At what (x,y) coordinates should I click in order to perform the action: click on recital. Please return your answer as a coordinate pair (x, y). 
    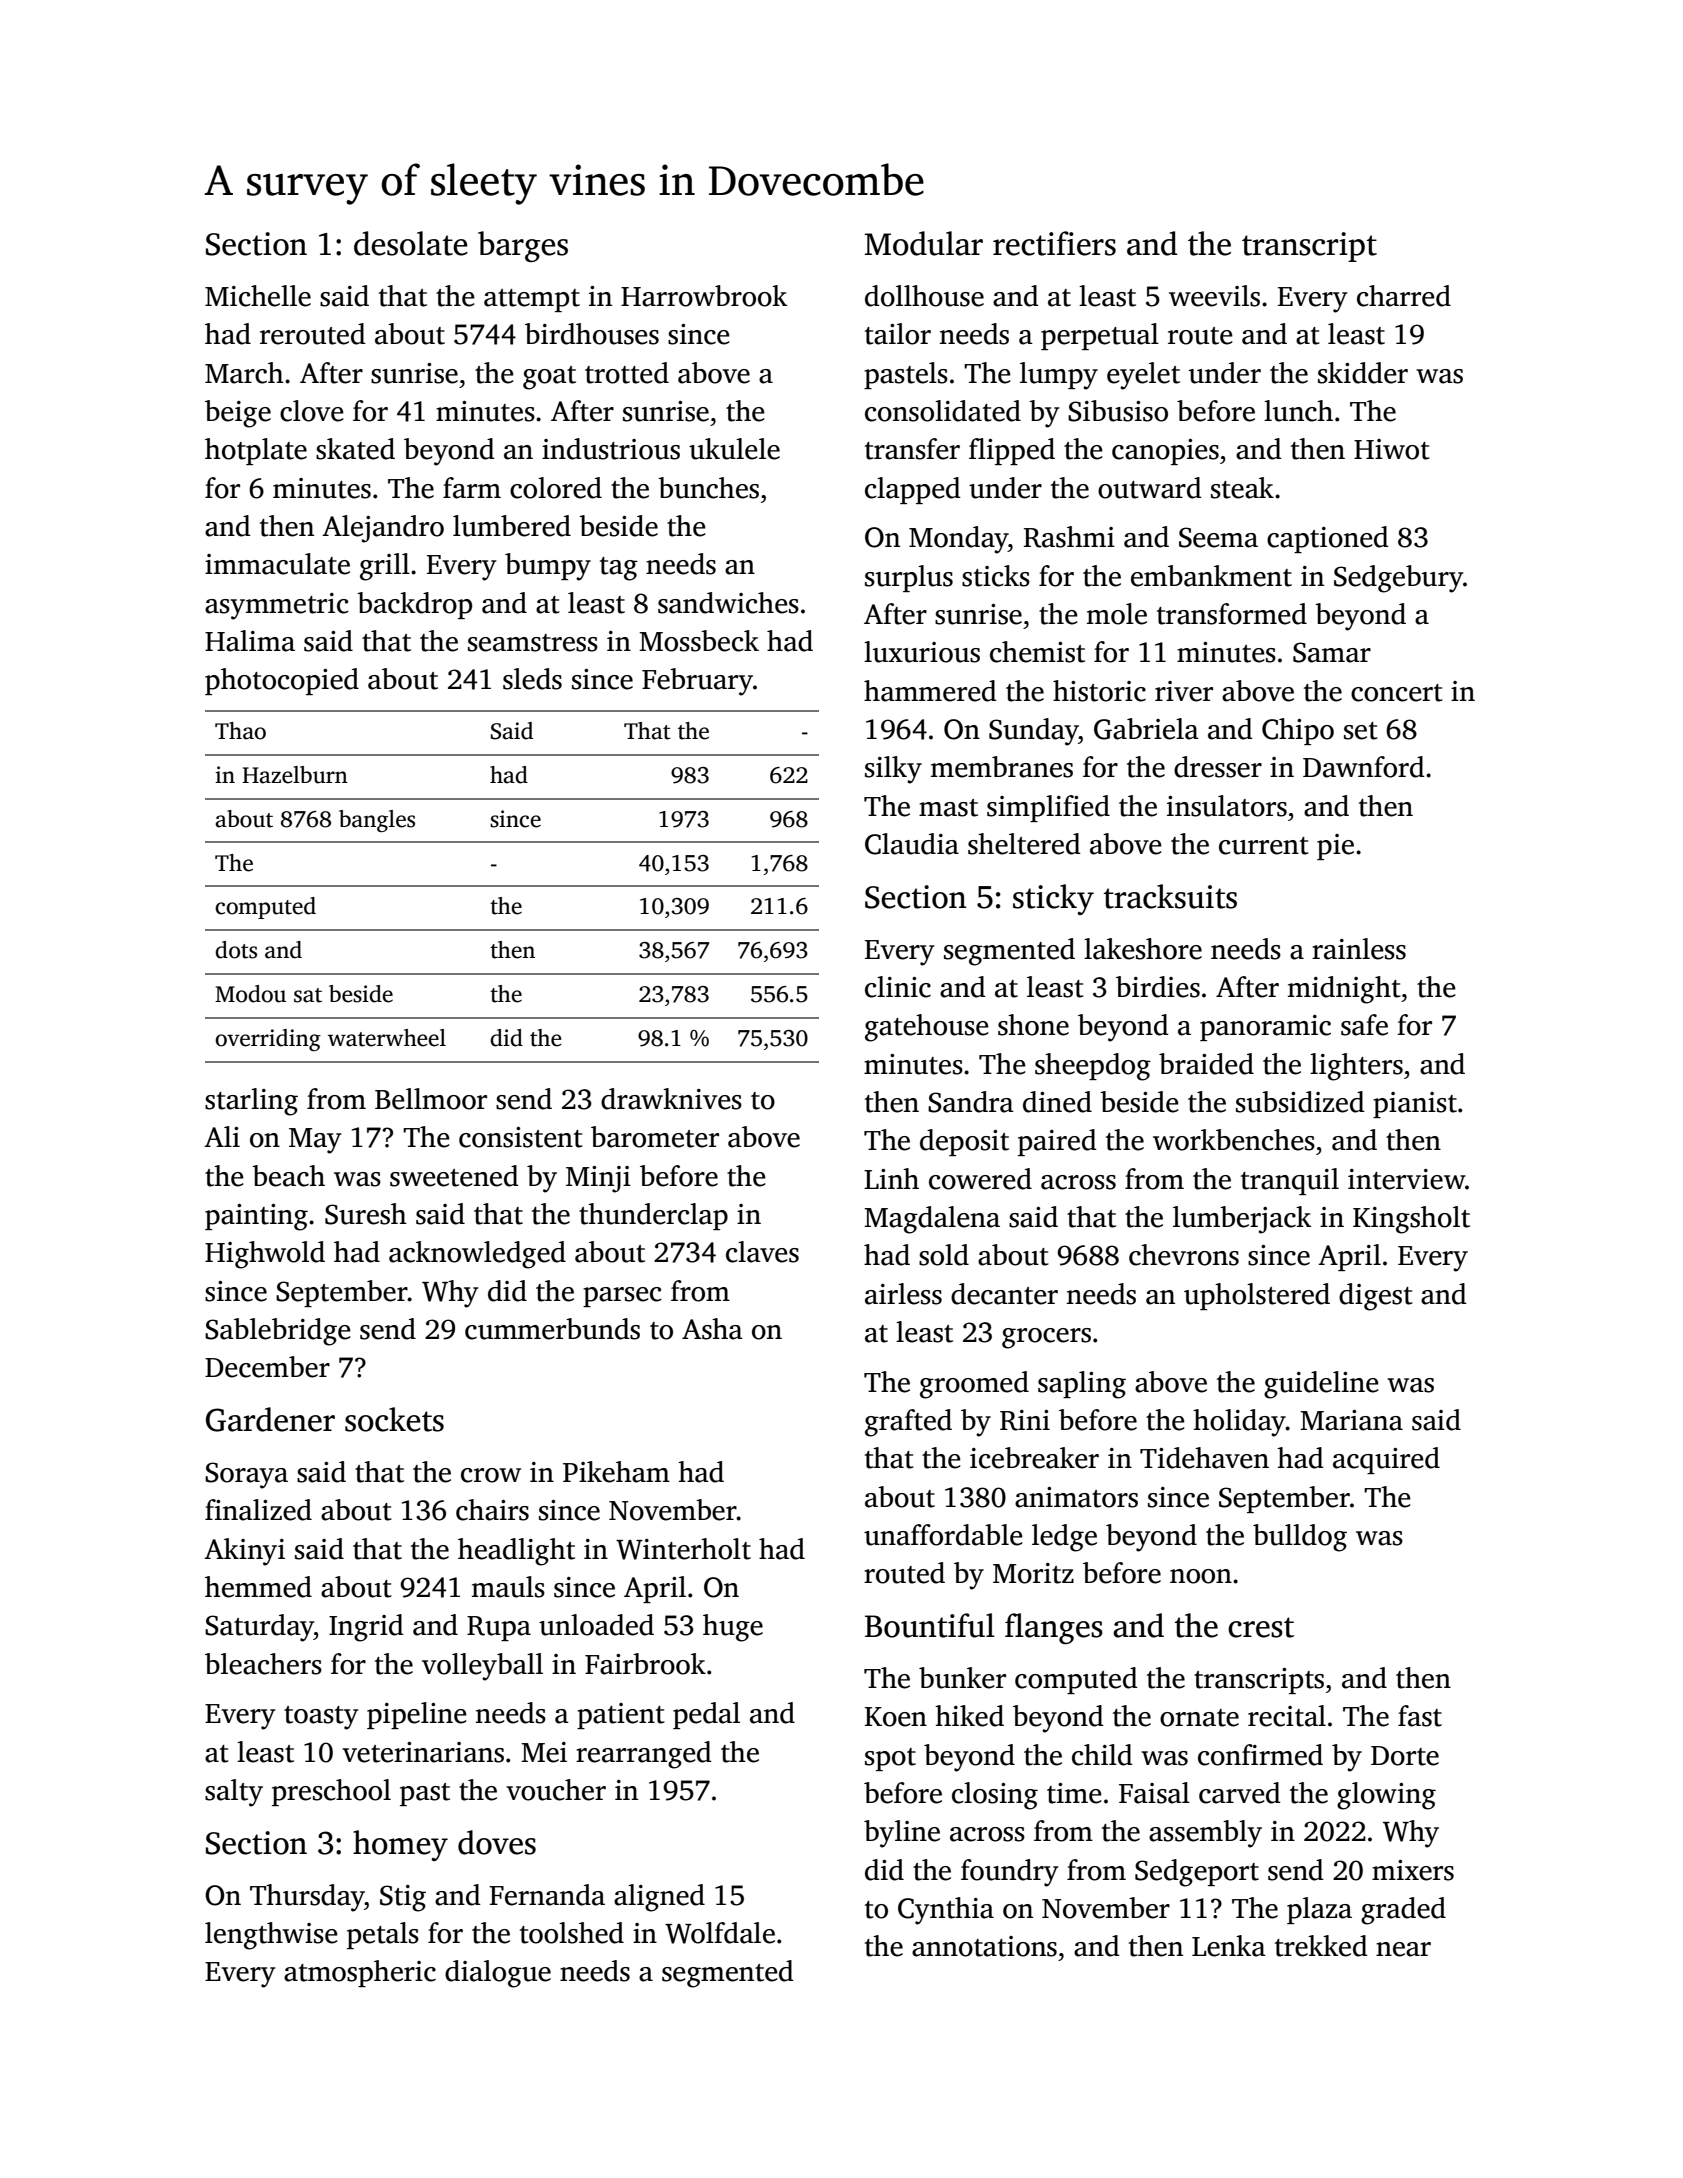
    Looking at the image, I should click on (1287, 1716).
